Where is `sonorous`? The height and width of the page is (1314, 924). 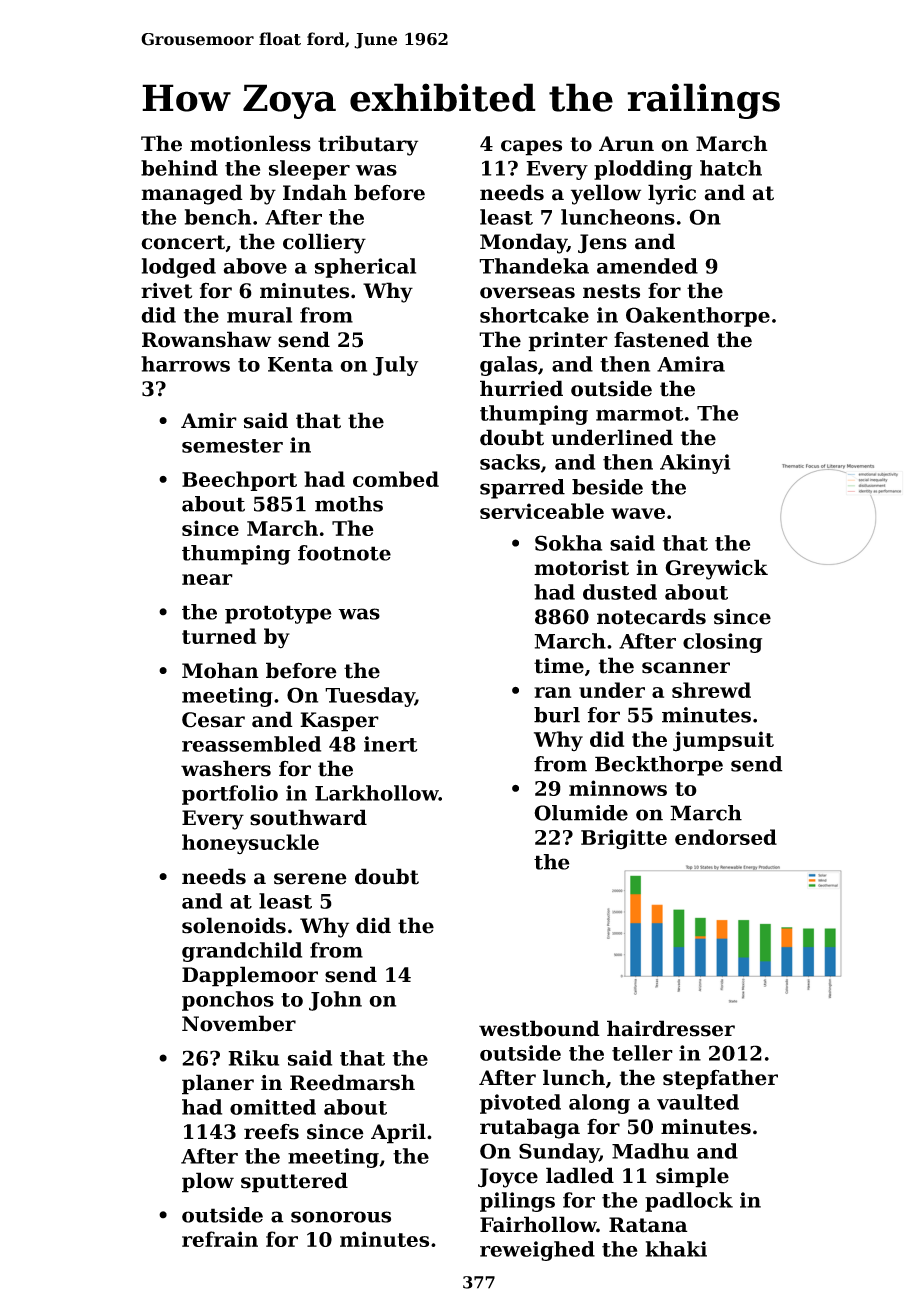
sonorous is located at coordinates (341, 1217).
